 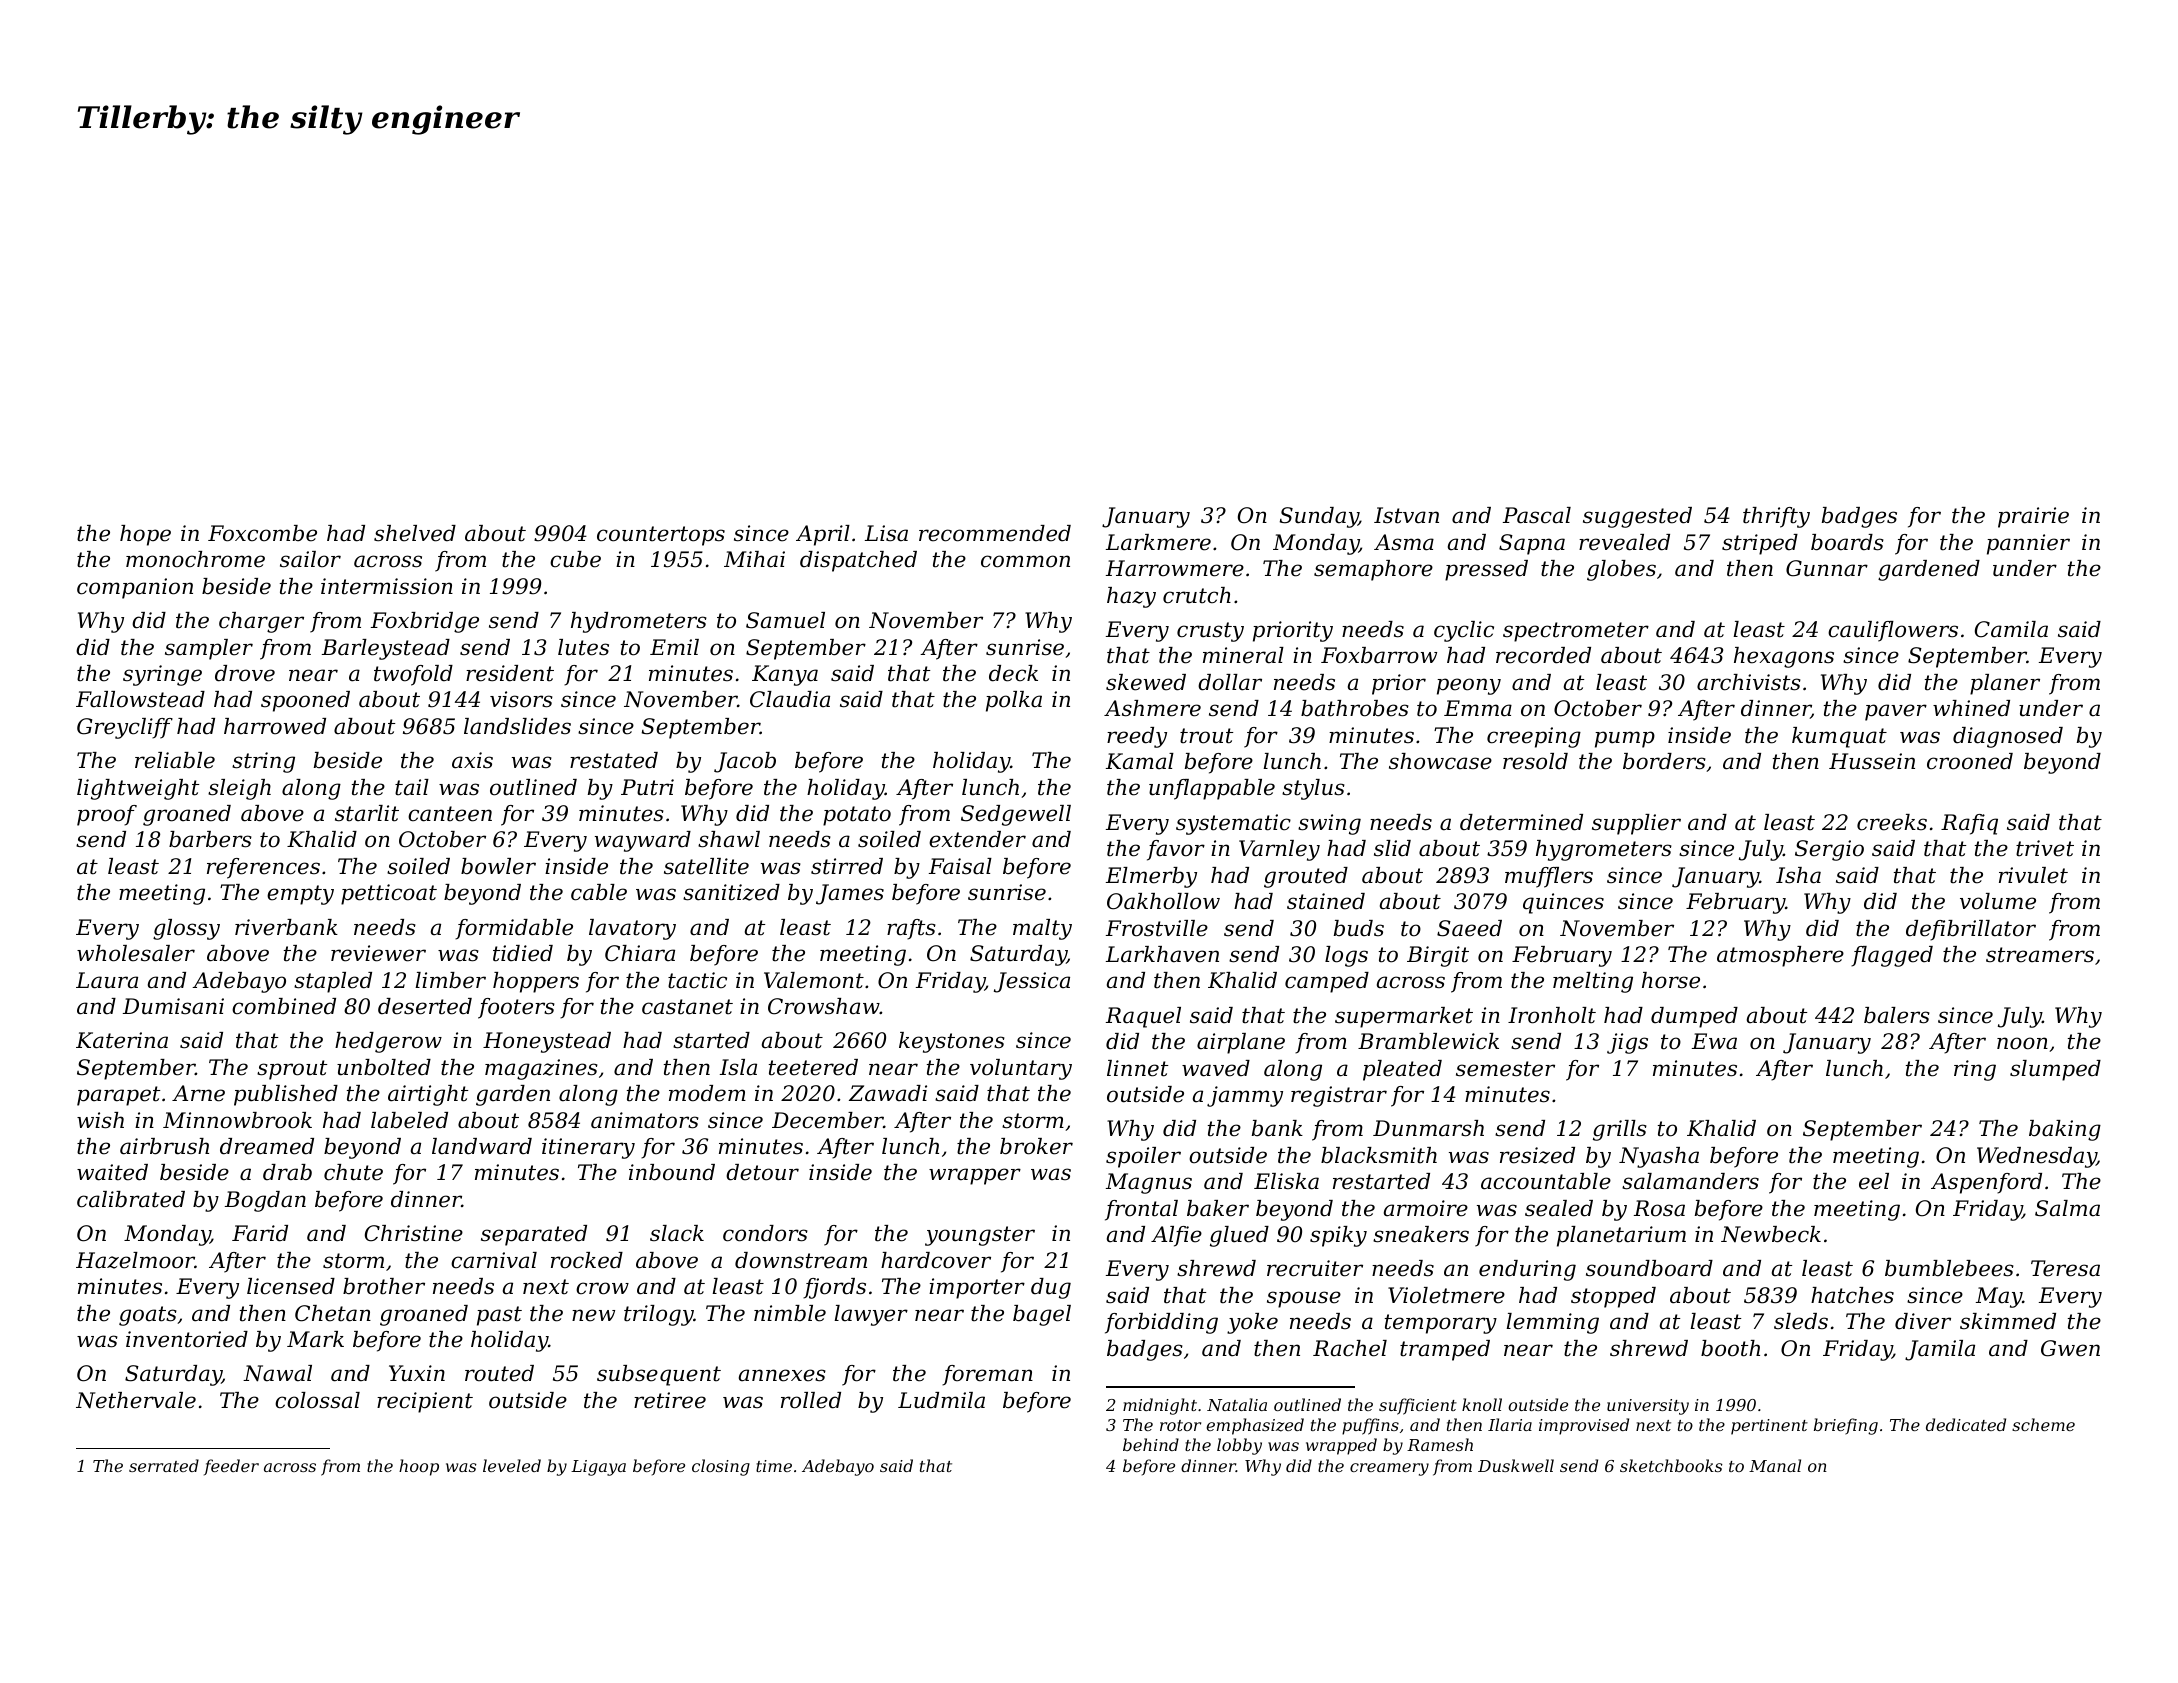 What do you see at coordinates (782, 1375) in the document?
I see `annexes` at bounding box center [782, 1375].
